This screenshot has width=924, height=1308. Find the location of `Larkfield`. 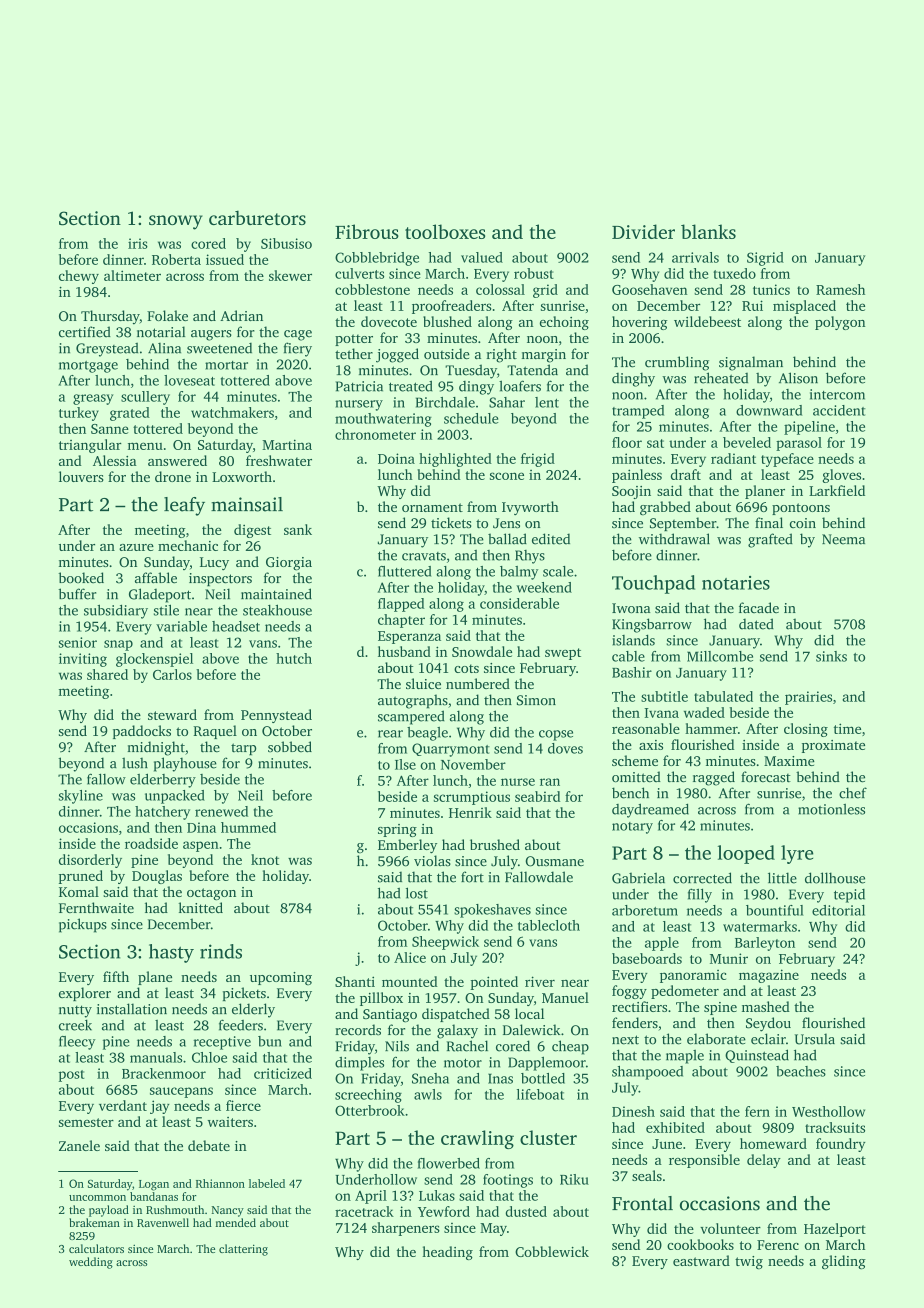

Larkfield is located at coordinates (837, 490).
